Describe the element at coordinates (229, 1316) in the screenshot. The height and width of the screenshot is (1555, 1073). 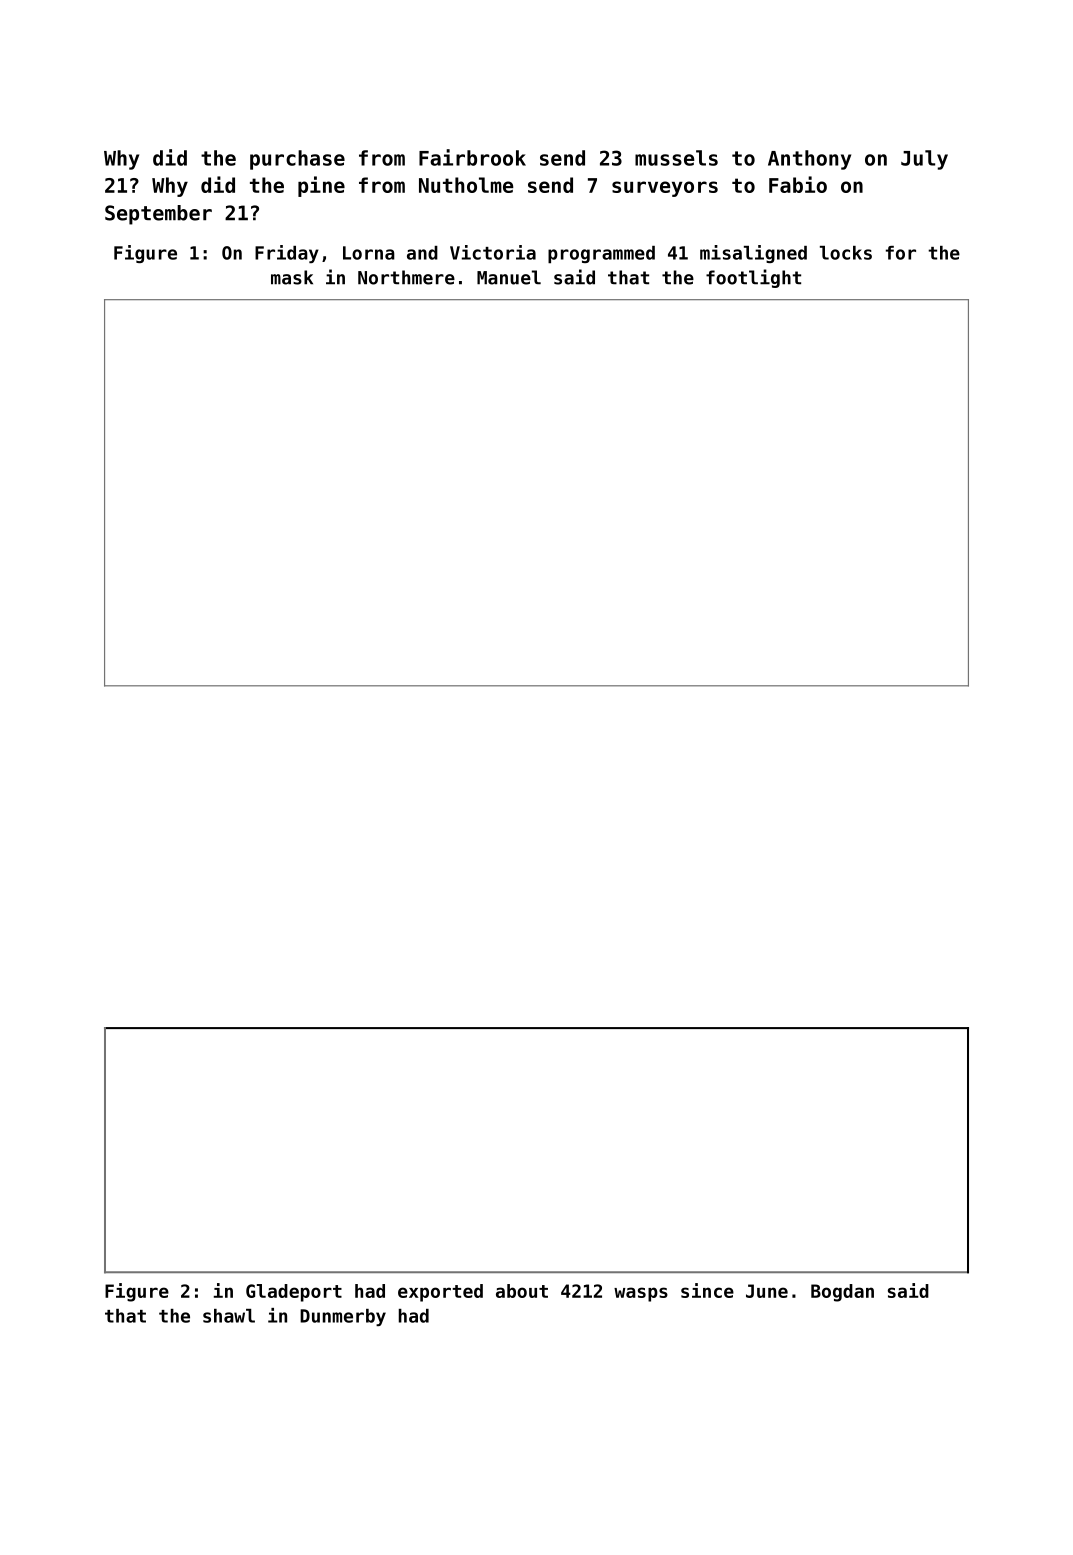
I see `shawl` at that location.
